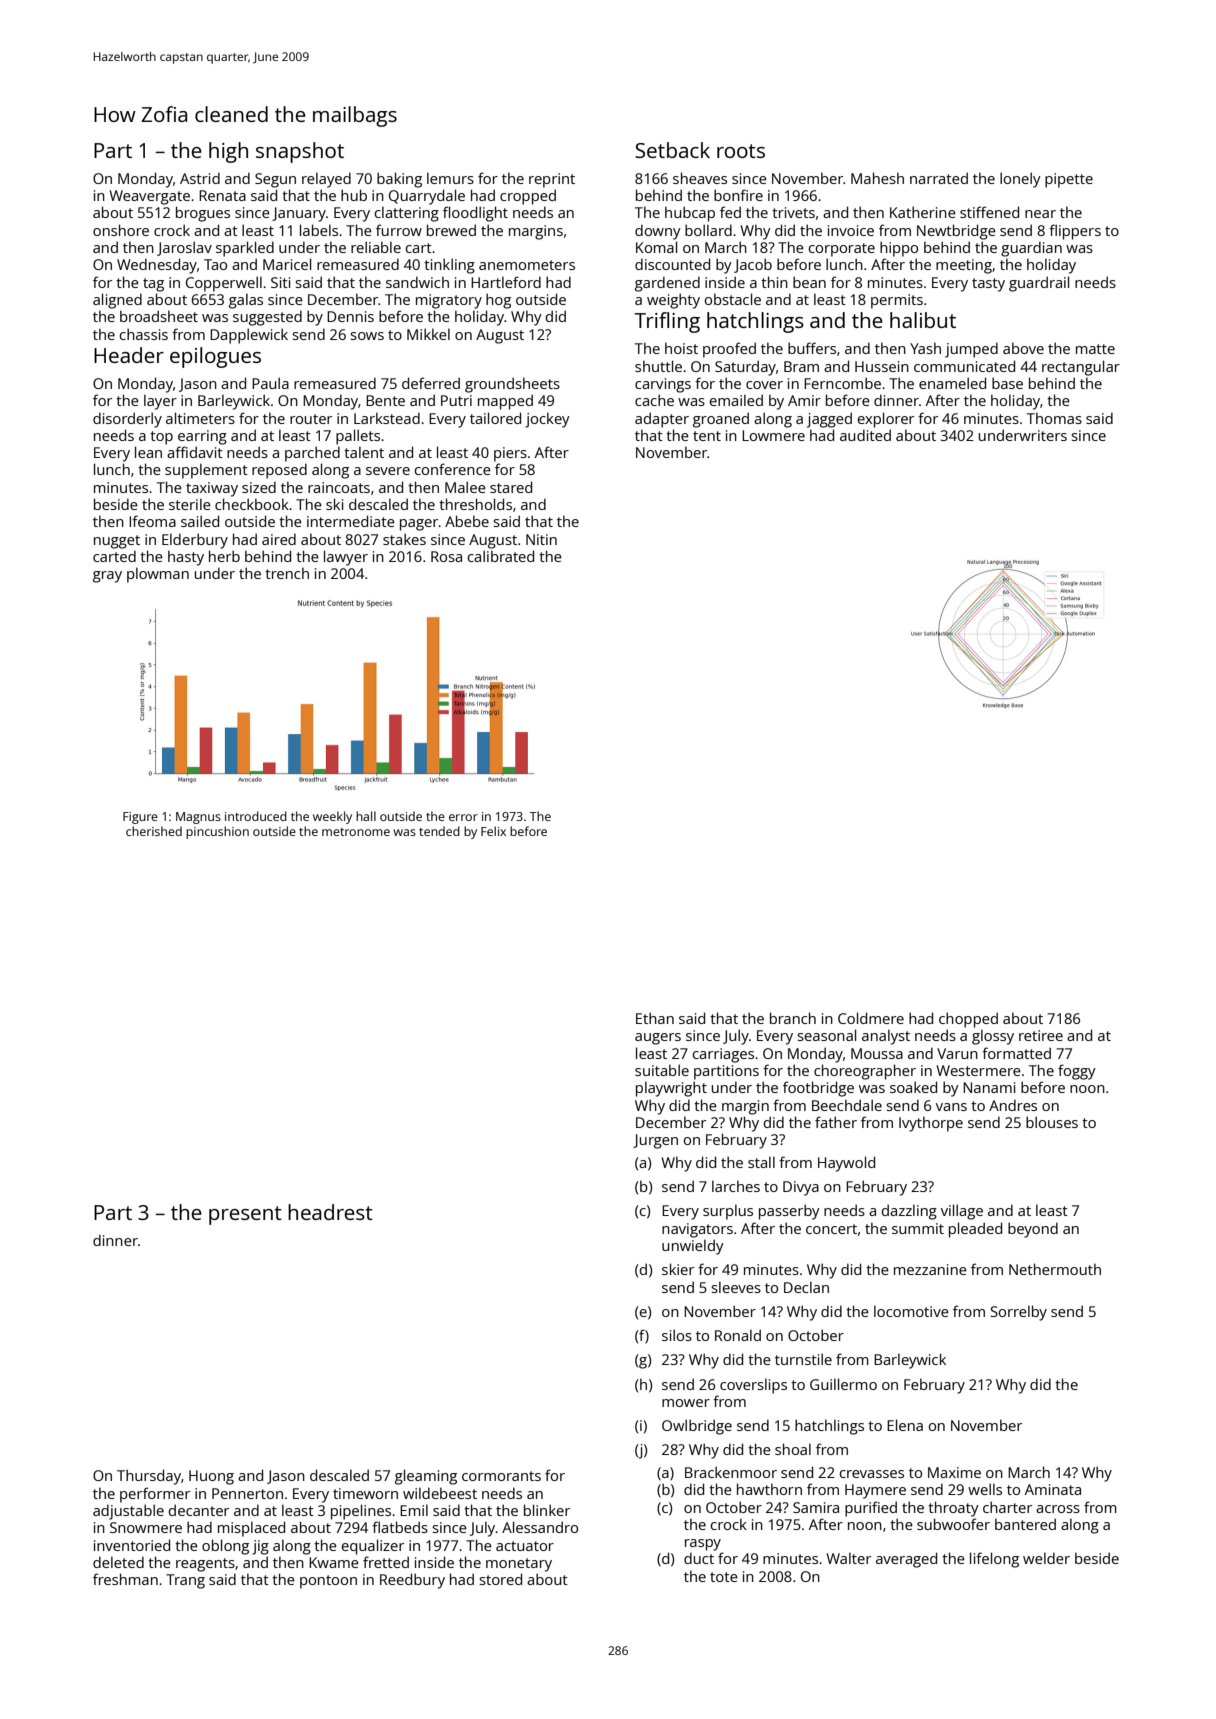 This screenshot has height=1719, width=1216. What do you see at coordinates (500, 556) in the screenshot?
I see `calibrated` at bounding box center [500, 556].
